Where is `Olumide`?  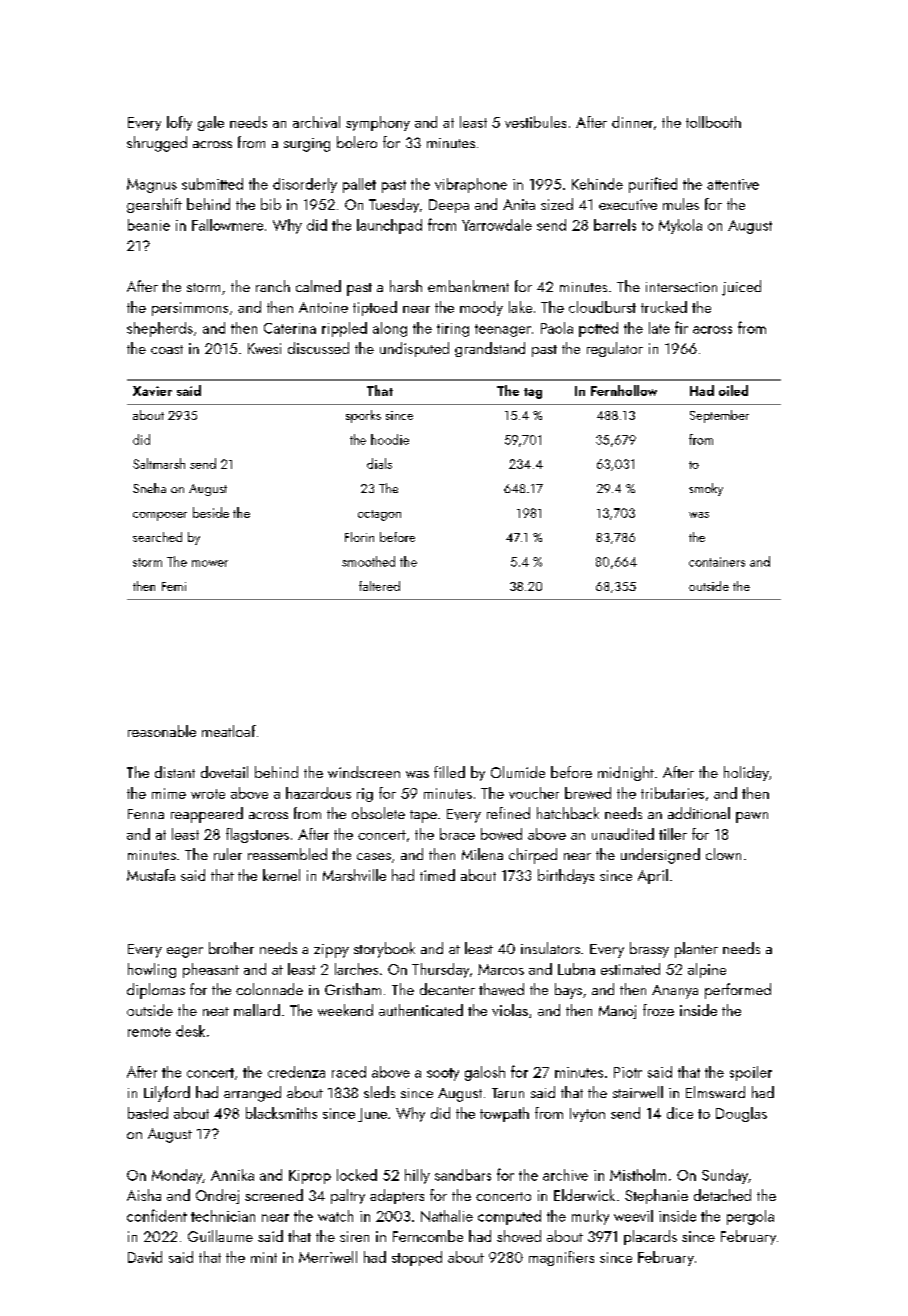
Olumide is located at coordinates (518, 772).
